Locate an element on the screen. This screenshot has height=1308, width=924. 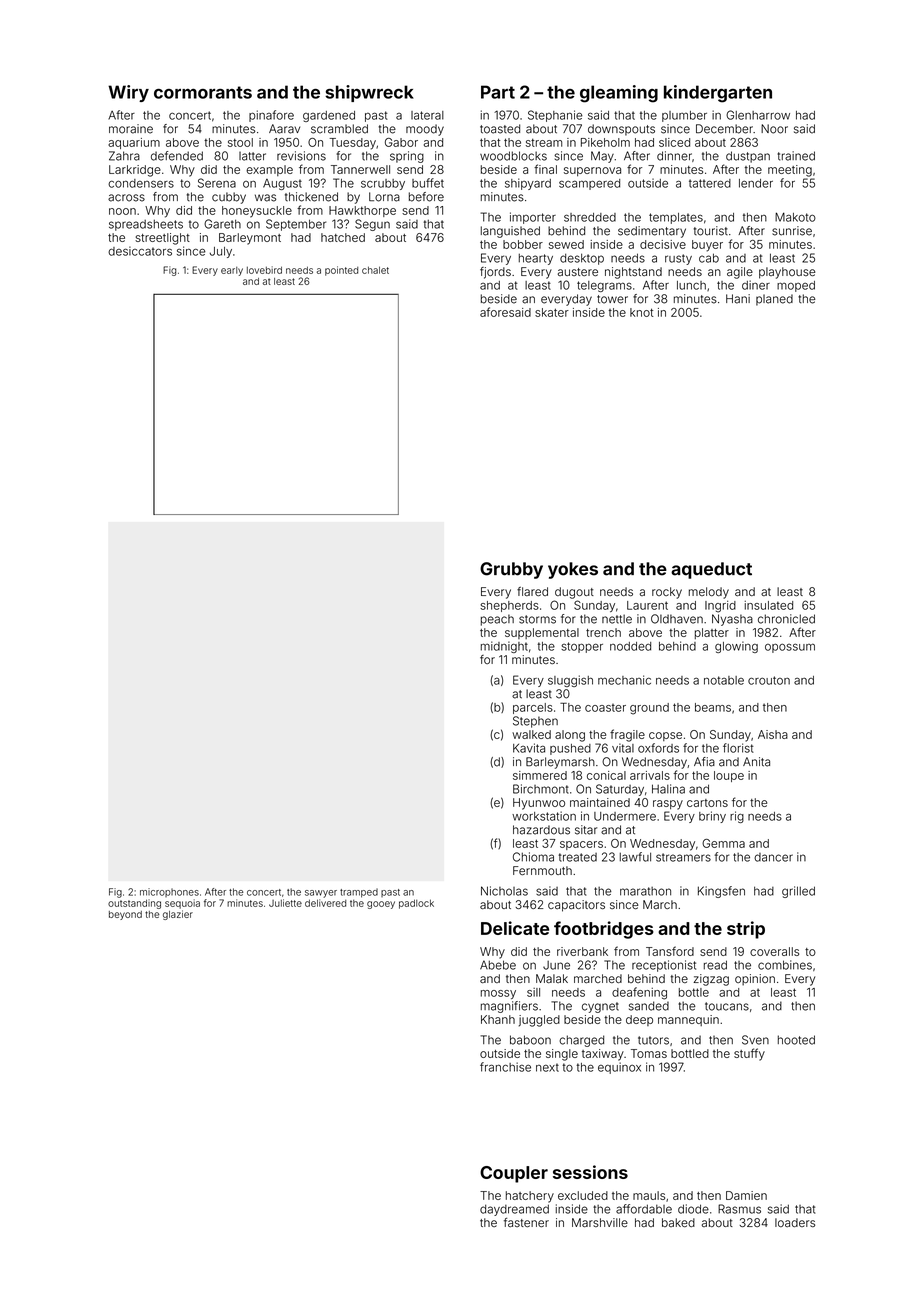
peach is located at coordinates (497, 620).
